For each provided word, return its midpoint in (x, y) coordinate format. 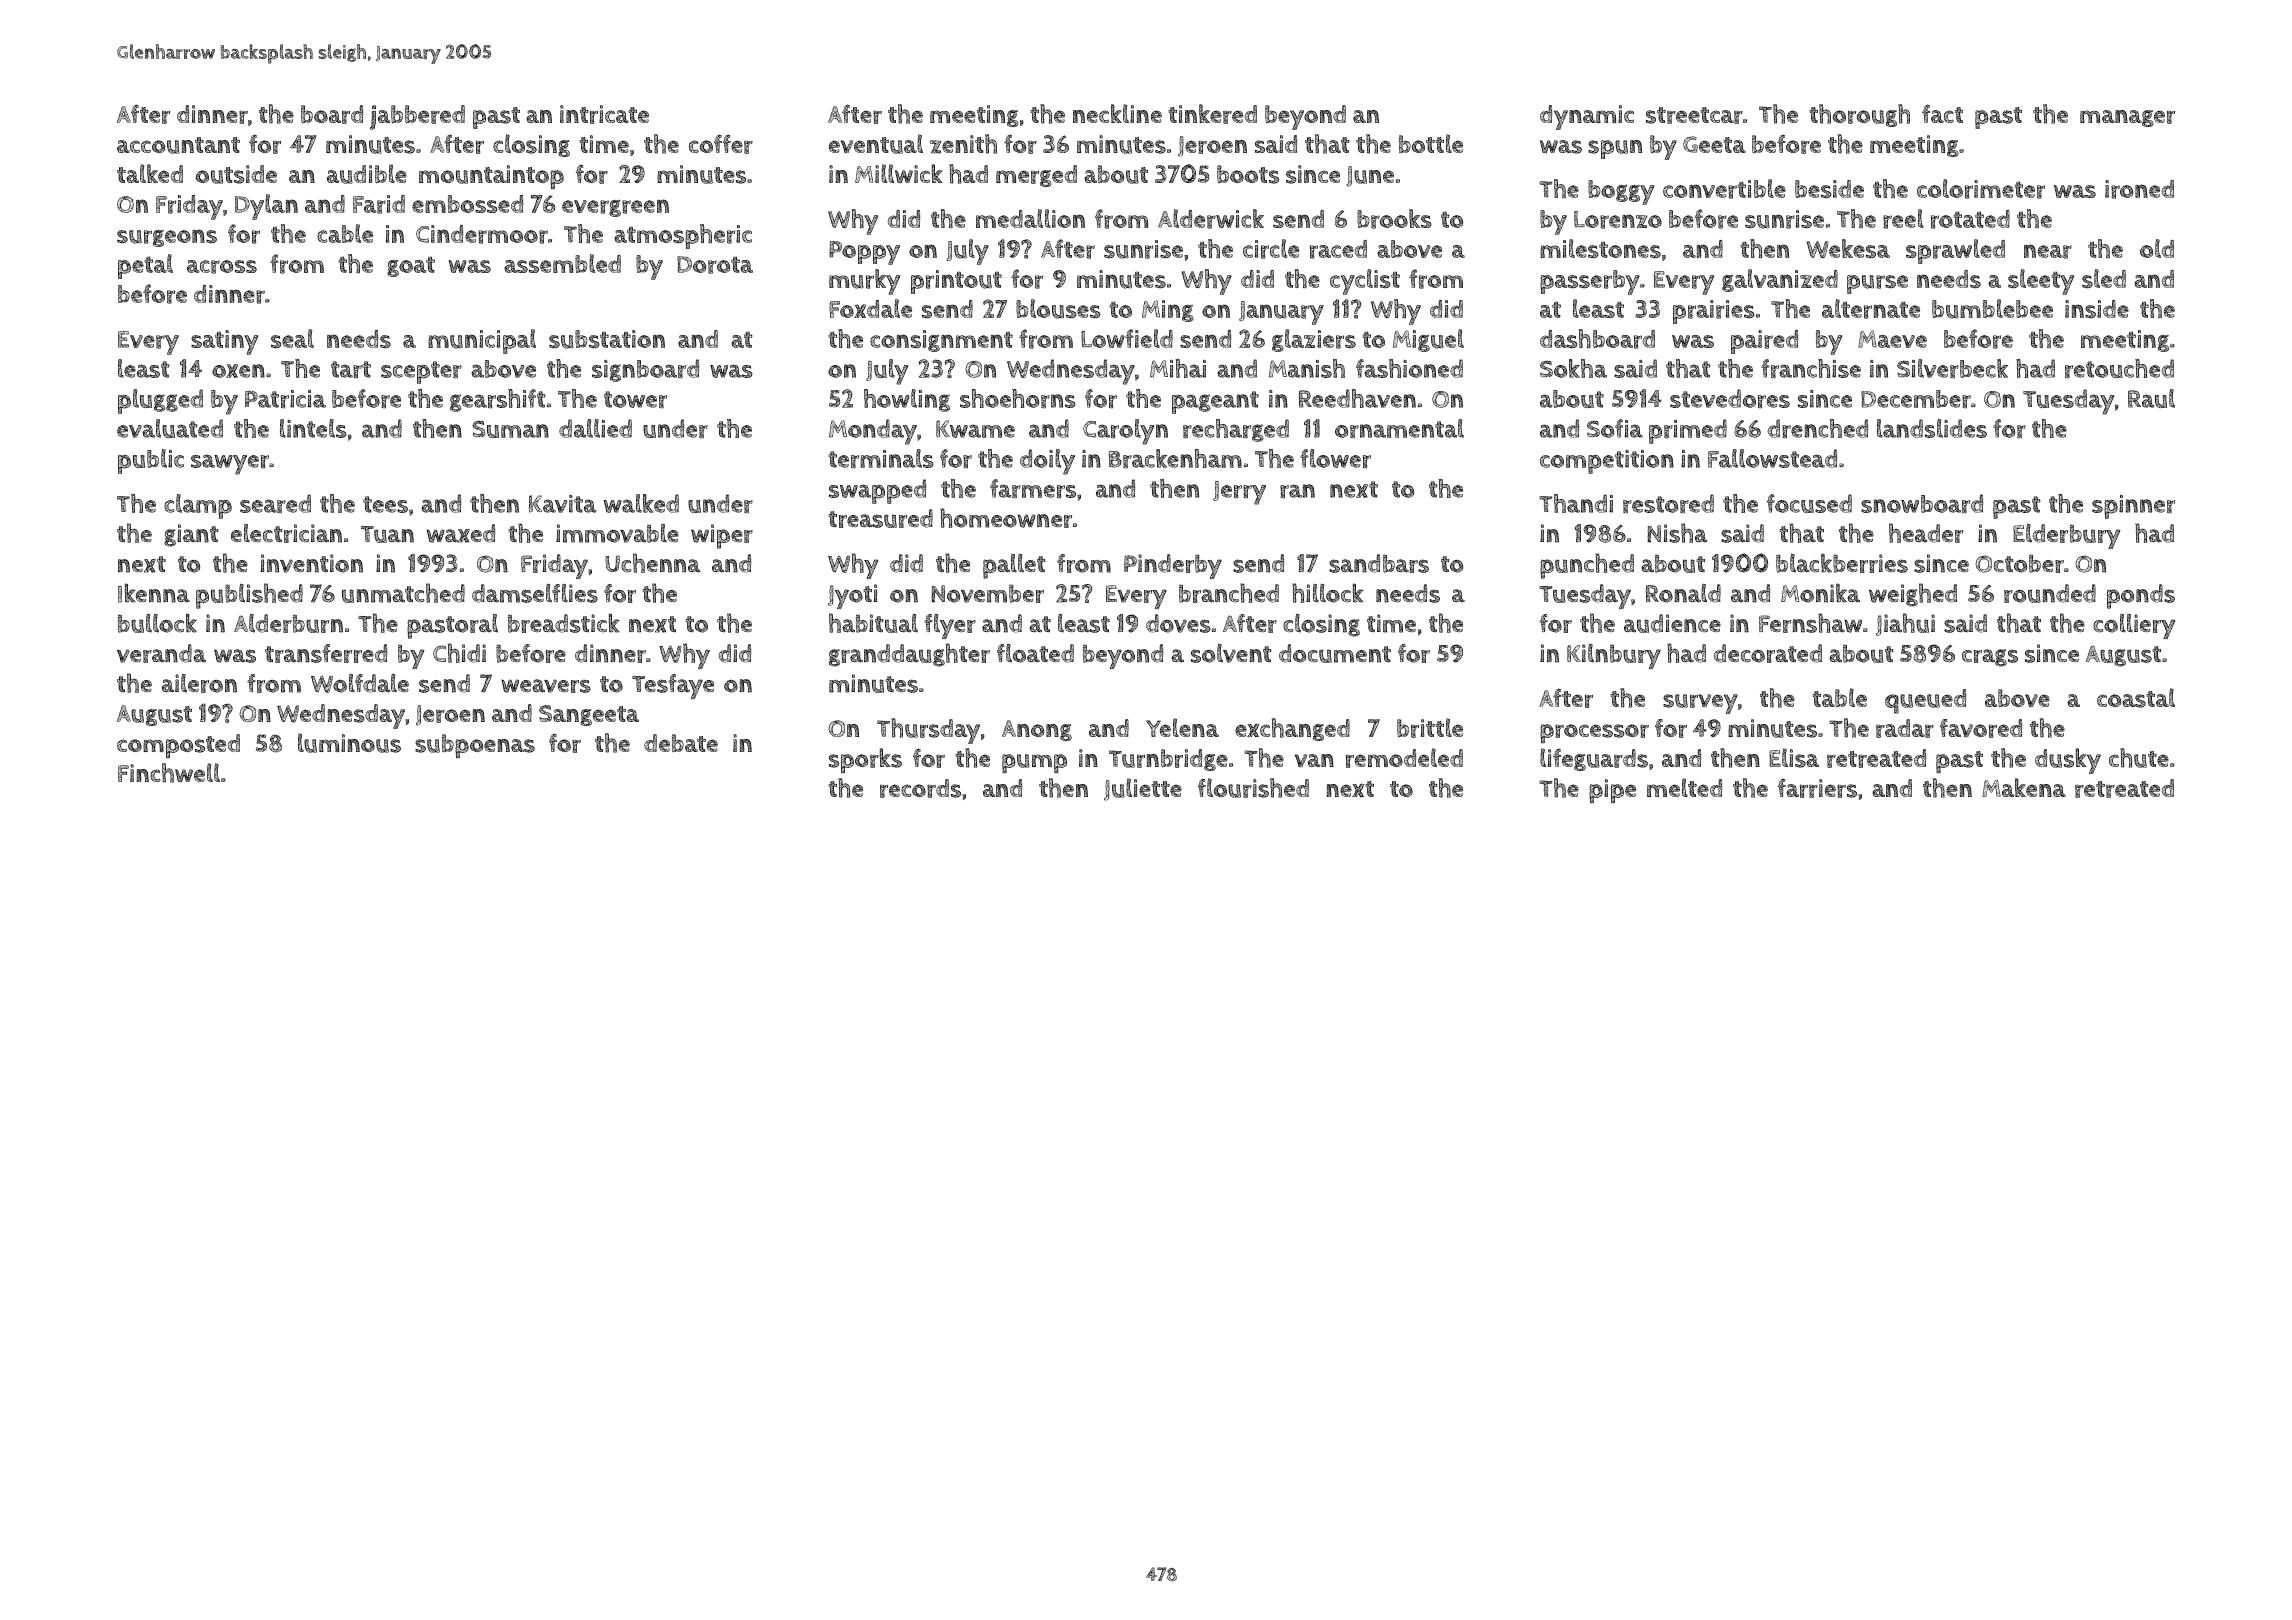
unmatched (403, 593)
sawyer (230, 464)
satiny (224, 342)
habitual (873, 623)
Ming (1168, 311)
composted (178, 746)
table (1839, 697)
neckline (1117, 113)
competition (1607, 462)
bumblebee (1992, 309)
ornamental (1399, 428)
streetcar (1694, 115)
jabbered (417, 117)
